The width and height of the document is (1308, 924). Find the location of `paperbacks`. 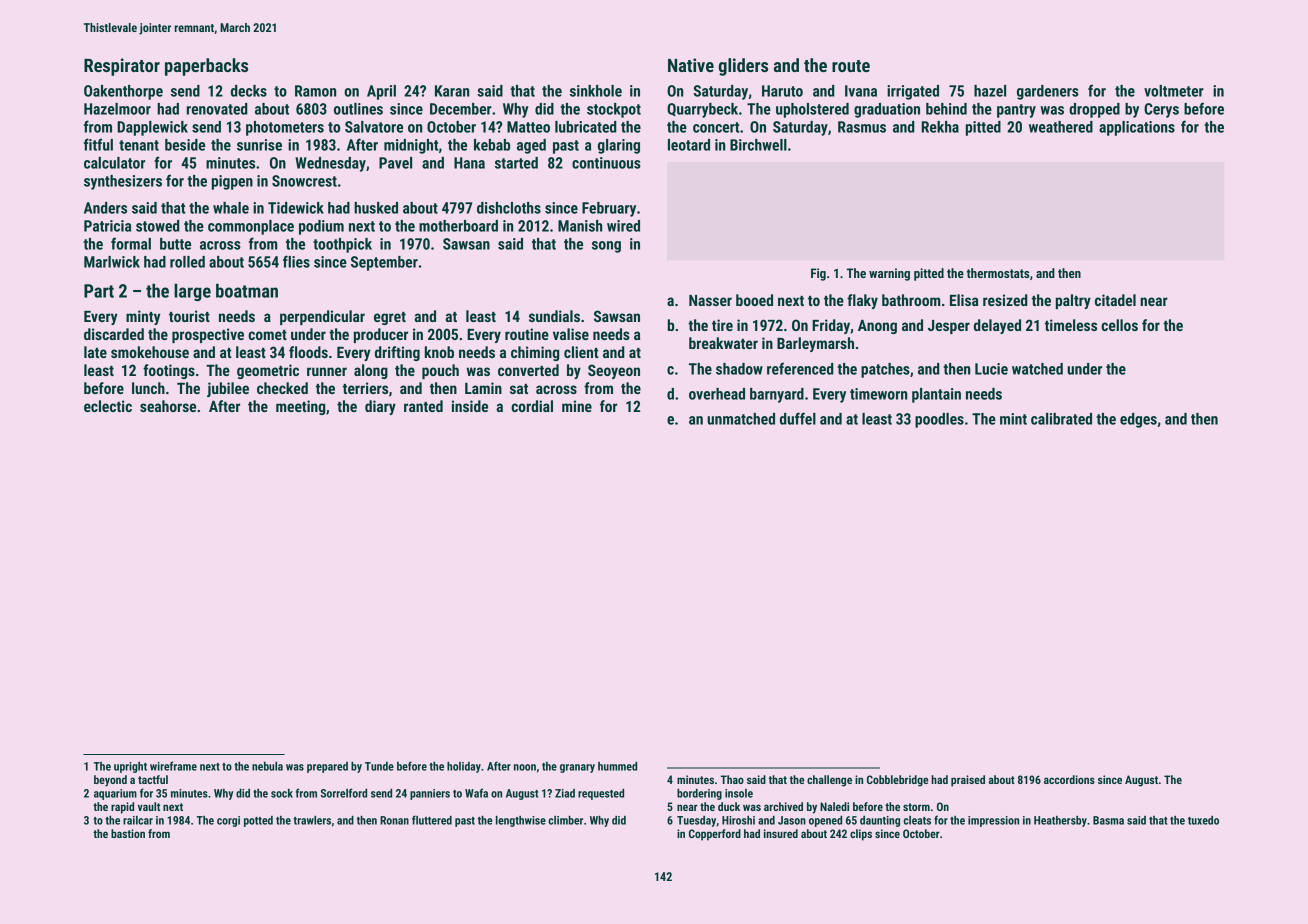

paperbacks is located at coordinates (206, 67).
